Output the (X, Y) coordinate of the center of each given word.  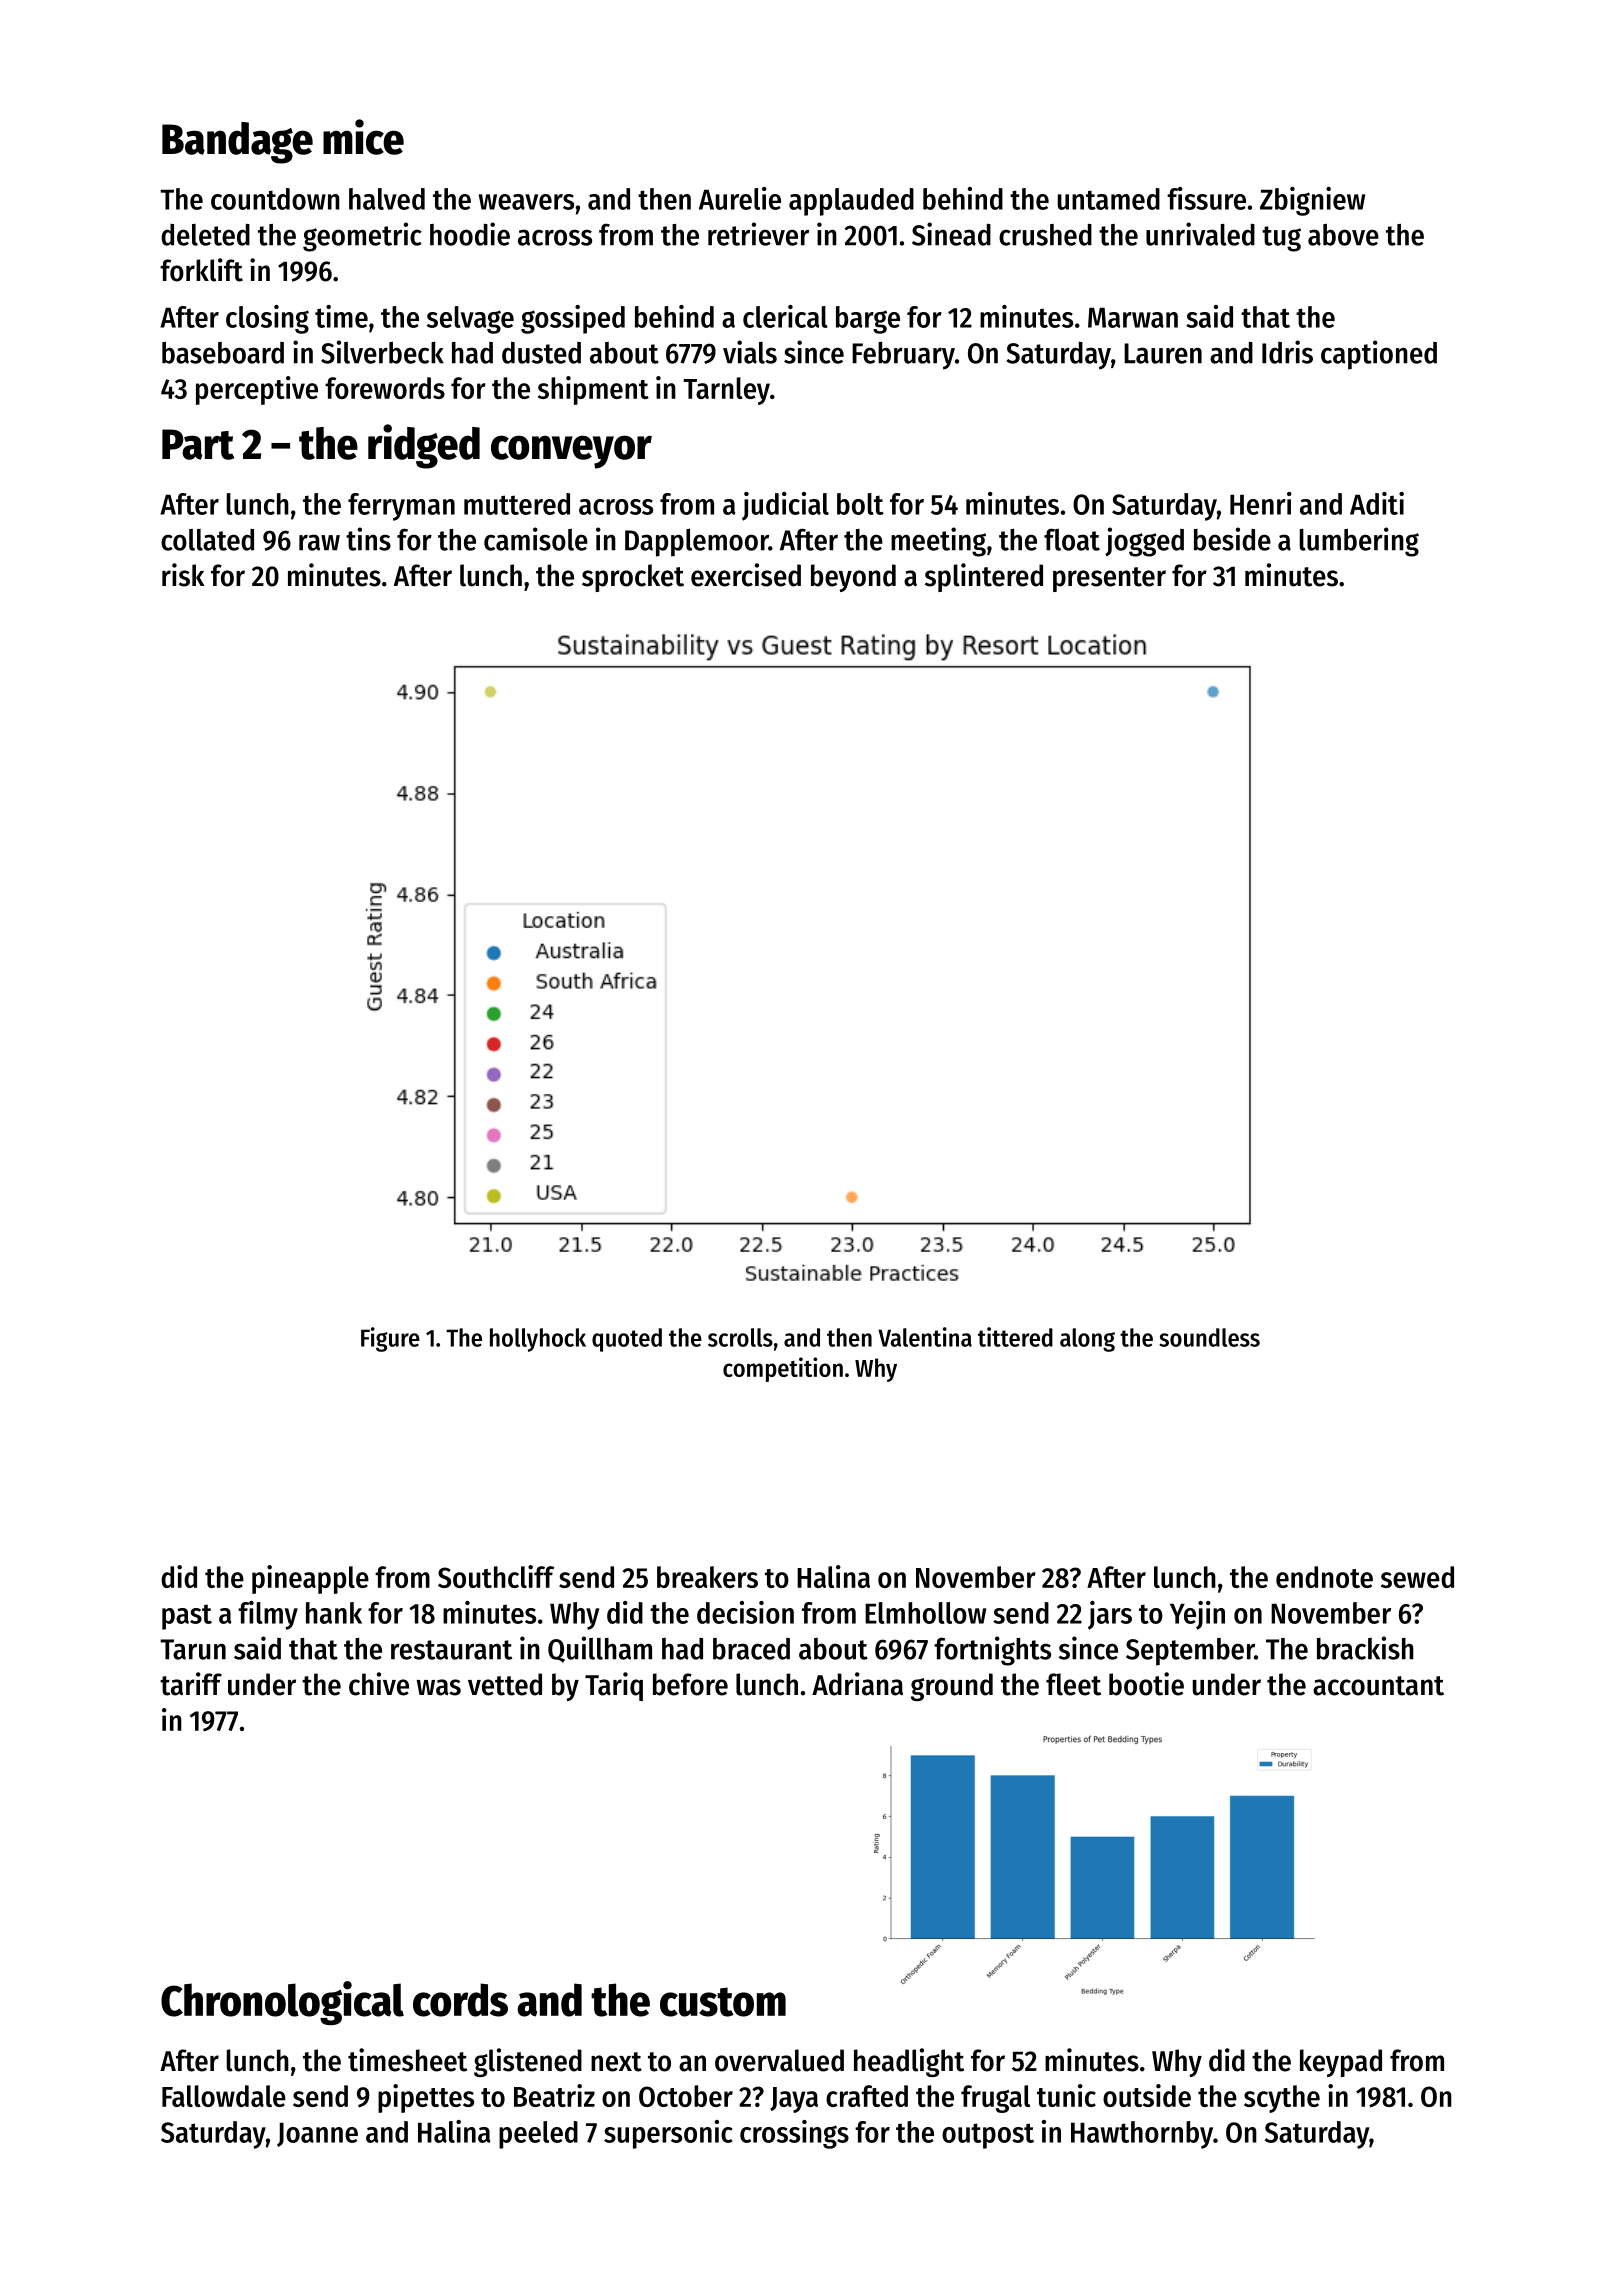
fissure (1206, 198)
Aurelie (740, 198)
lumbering (1359, 542)
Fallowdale (224, 2096)
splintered (984, 577)
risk (183, 575)
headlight (909, 2062)
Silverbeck (382, 352)
